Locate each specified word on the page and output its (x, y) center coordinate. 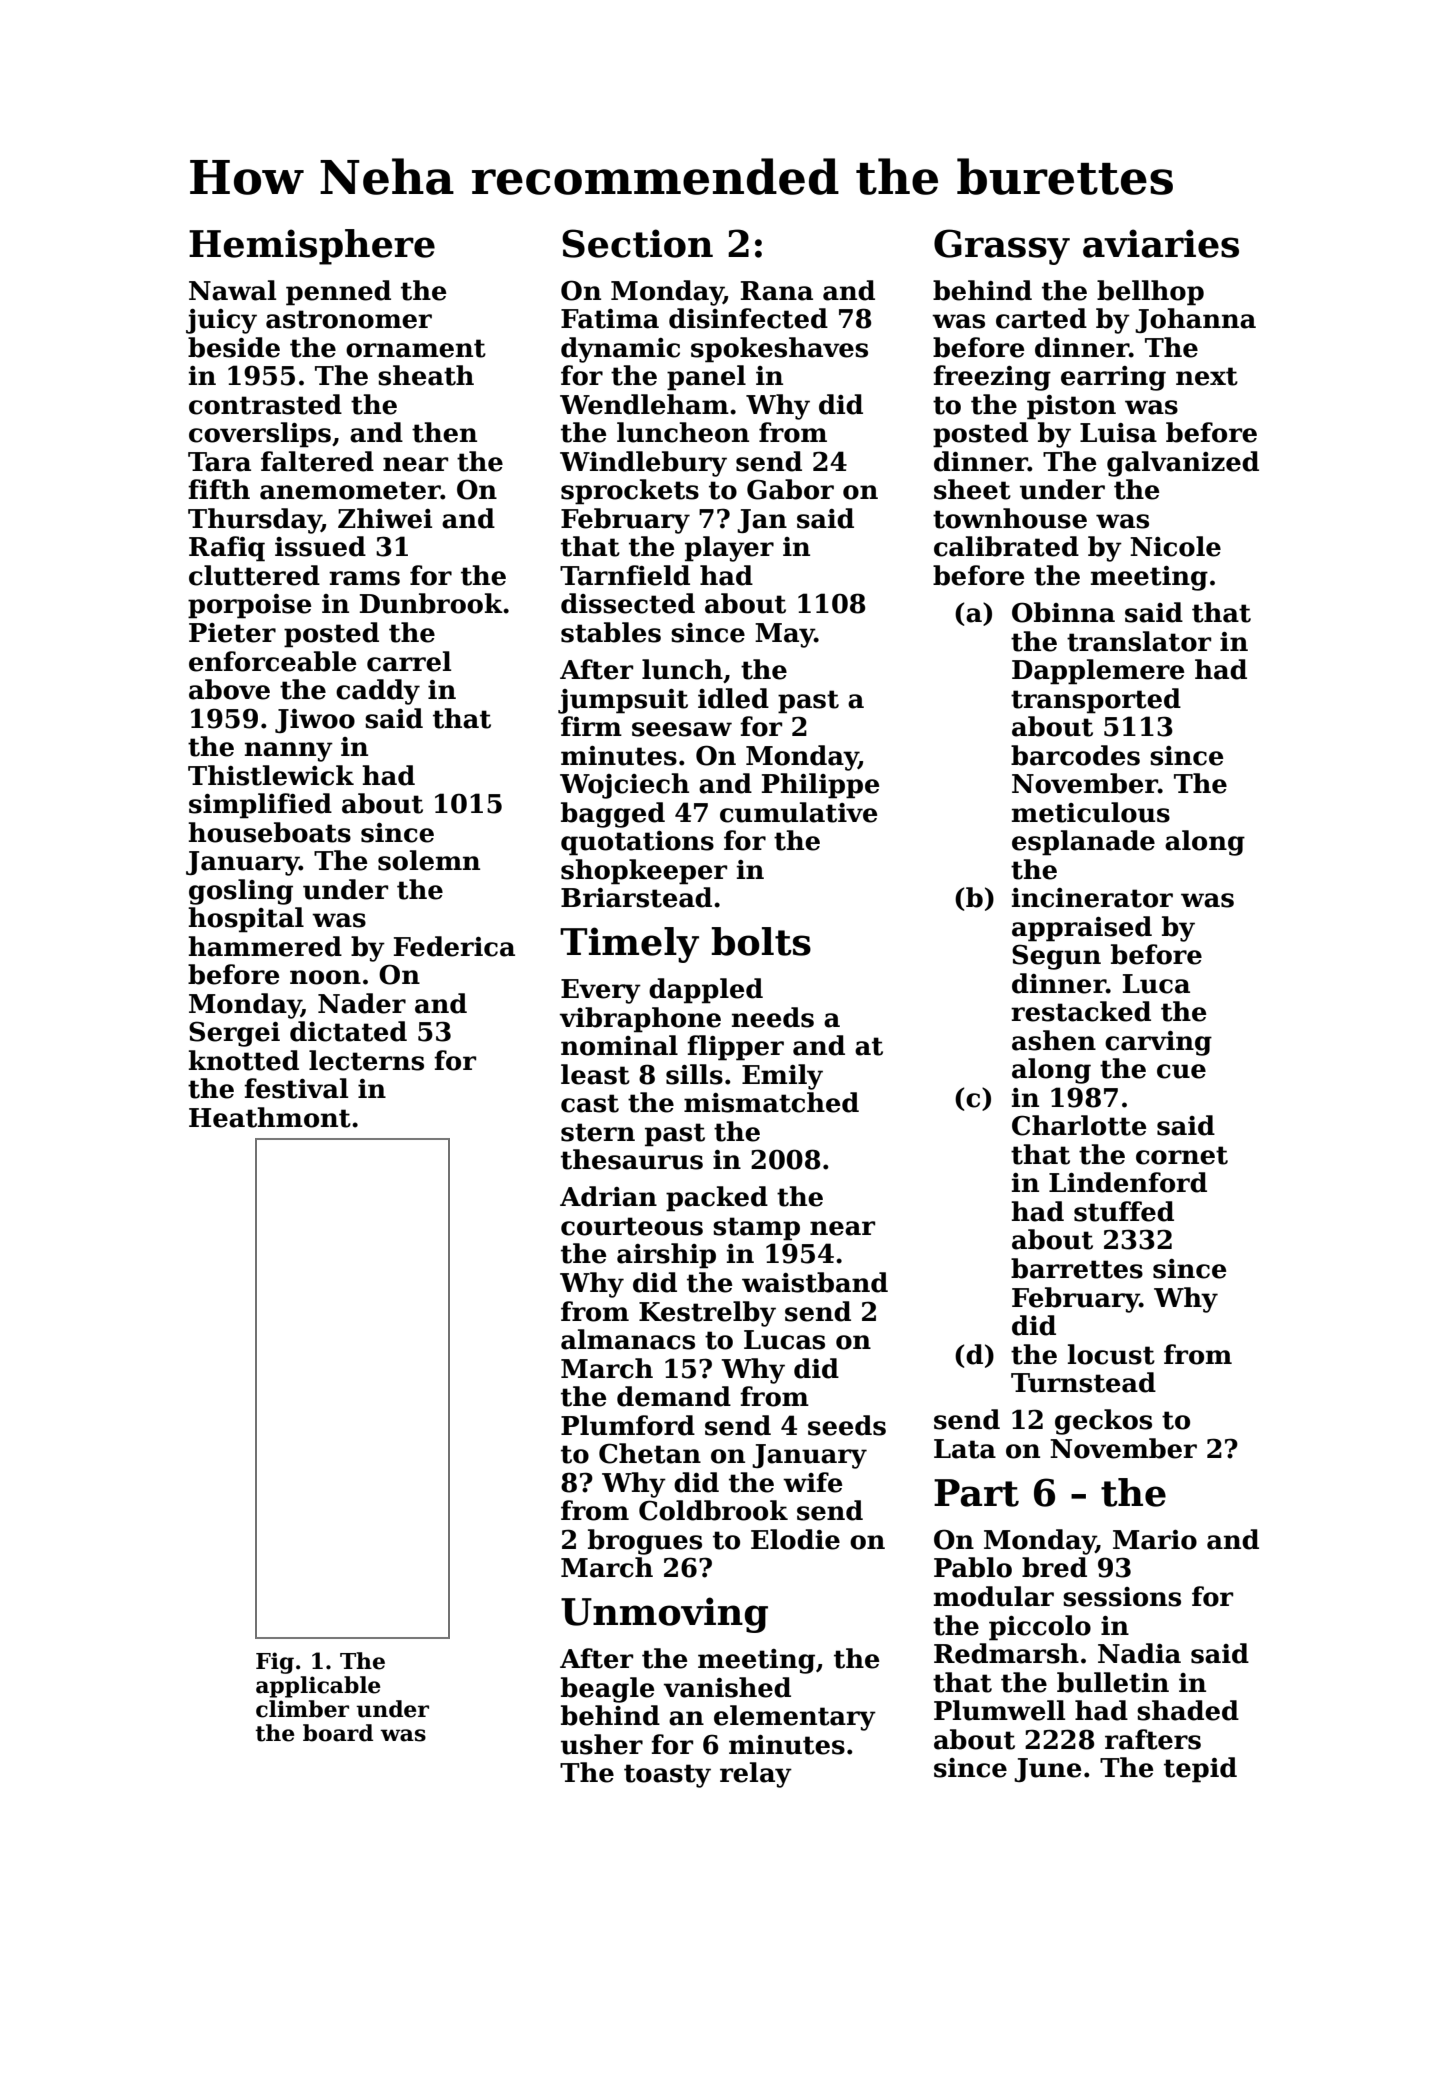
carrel (409, 661)
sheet (972, 489)
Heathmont (270, 1117)
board (338, 1733)
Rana (777, 291)
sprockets (630, 492)
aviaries (1161, 243)
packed (717, 1199)
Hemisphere (312, 247)
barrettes (1077, 1268)
